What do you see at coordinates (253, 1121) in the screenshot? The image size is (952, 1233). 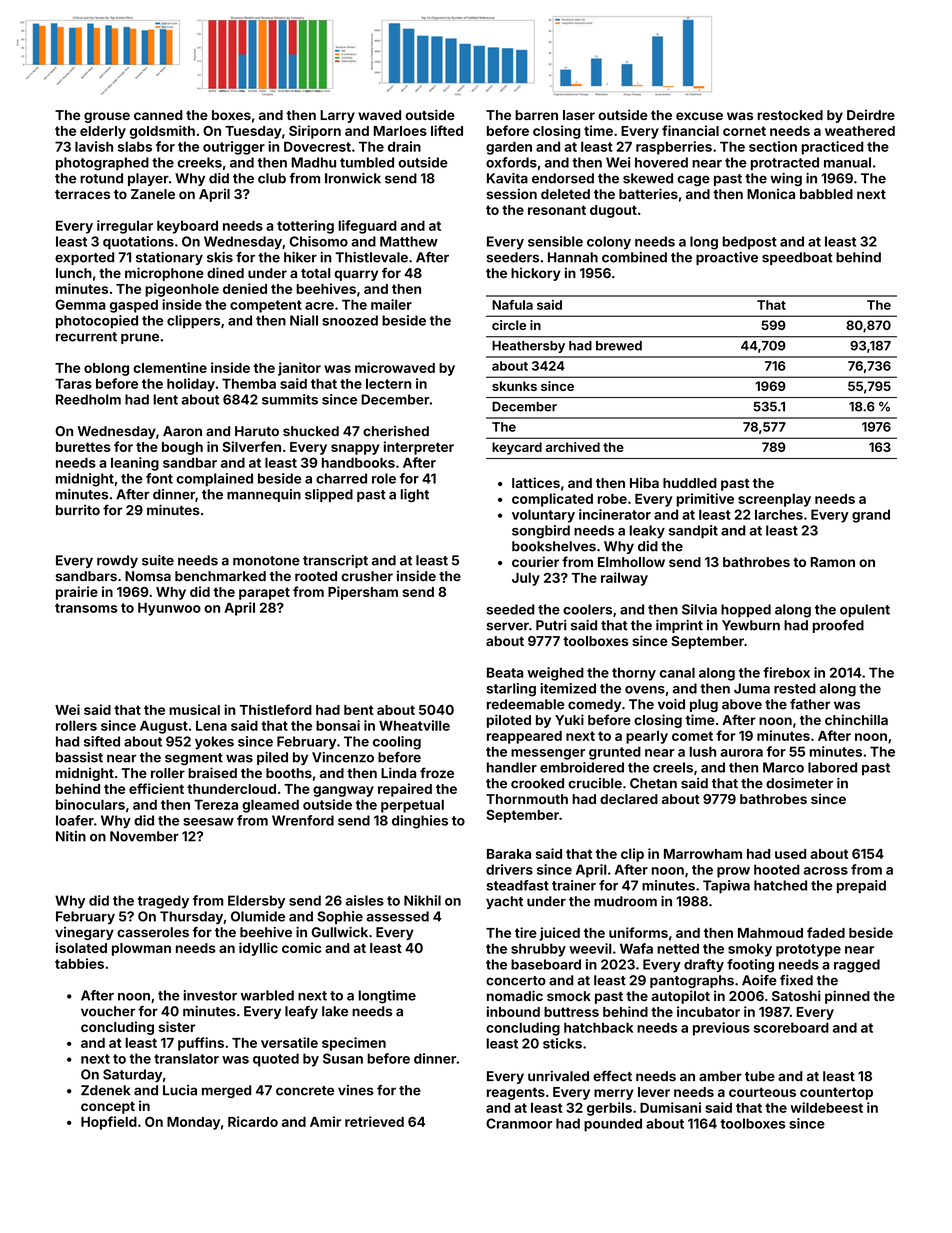 I see `Ricardo` at bounding box center [253, 1121].
